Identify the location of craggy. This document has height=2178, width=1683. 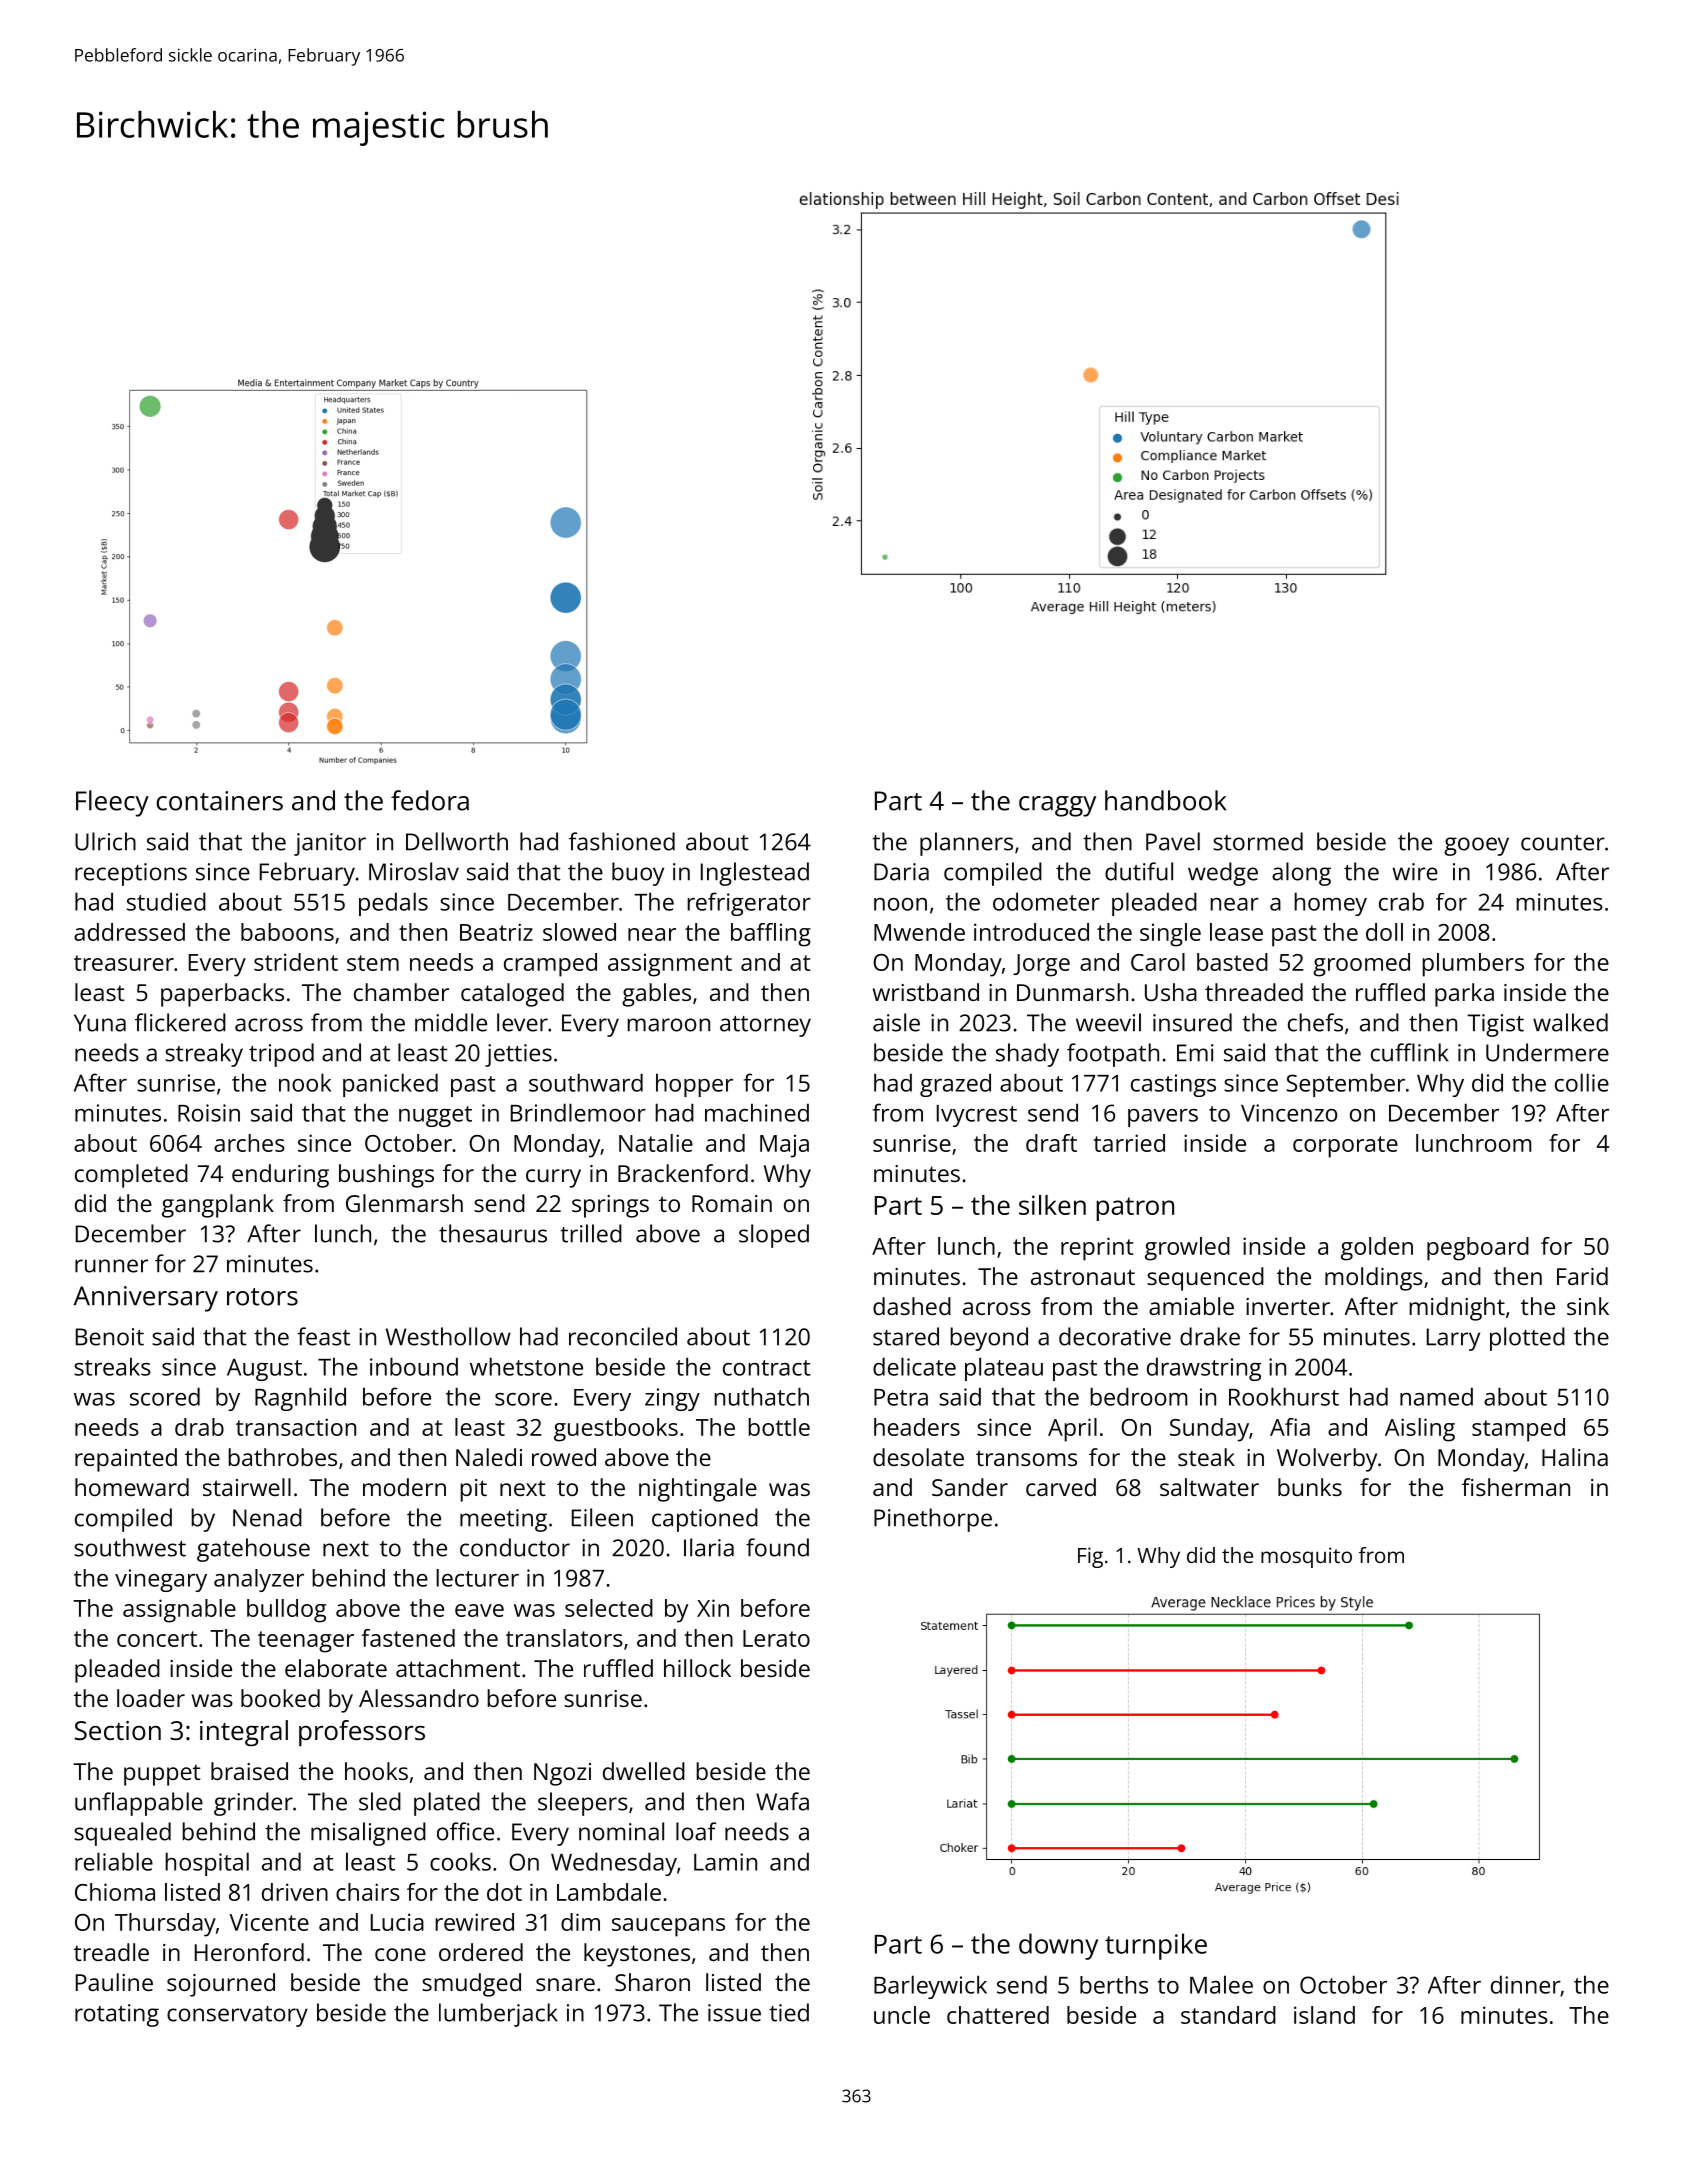
(1057, 806).
